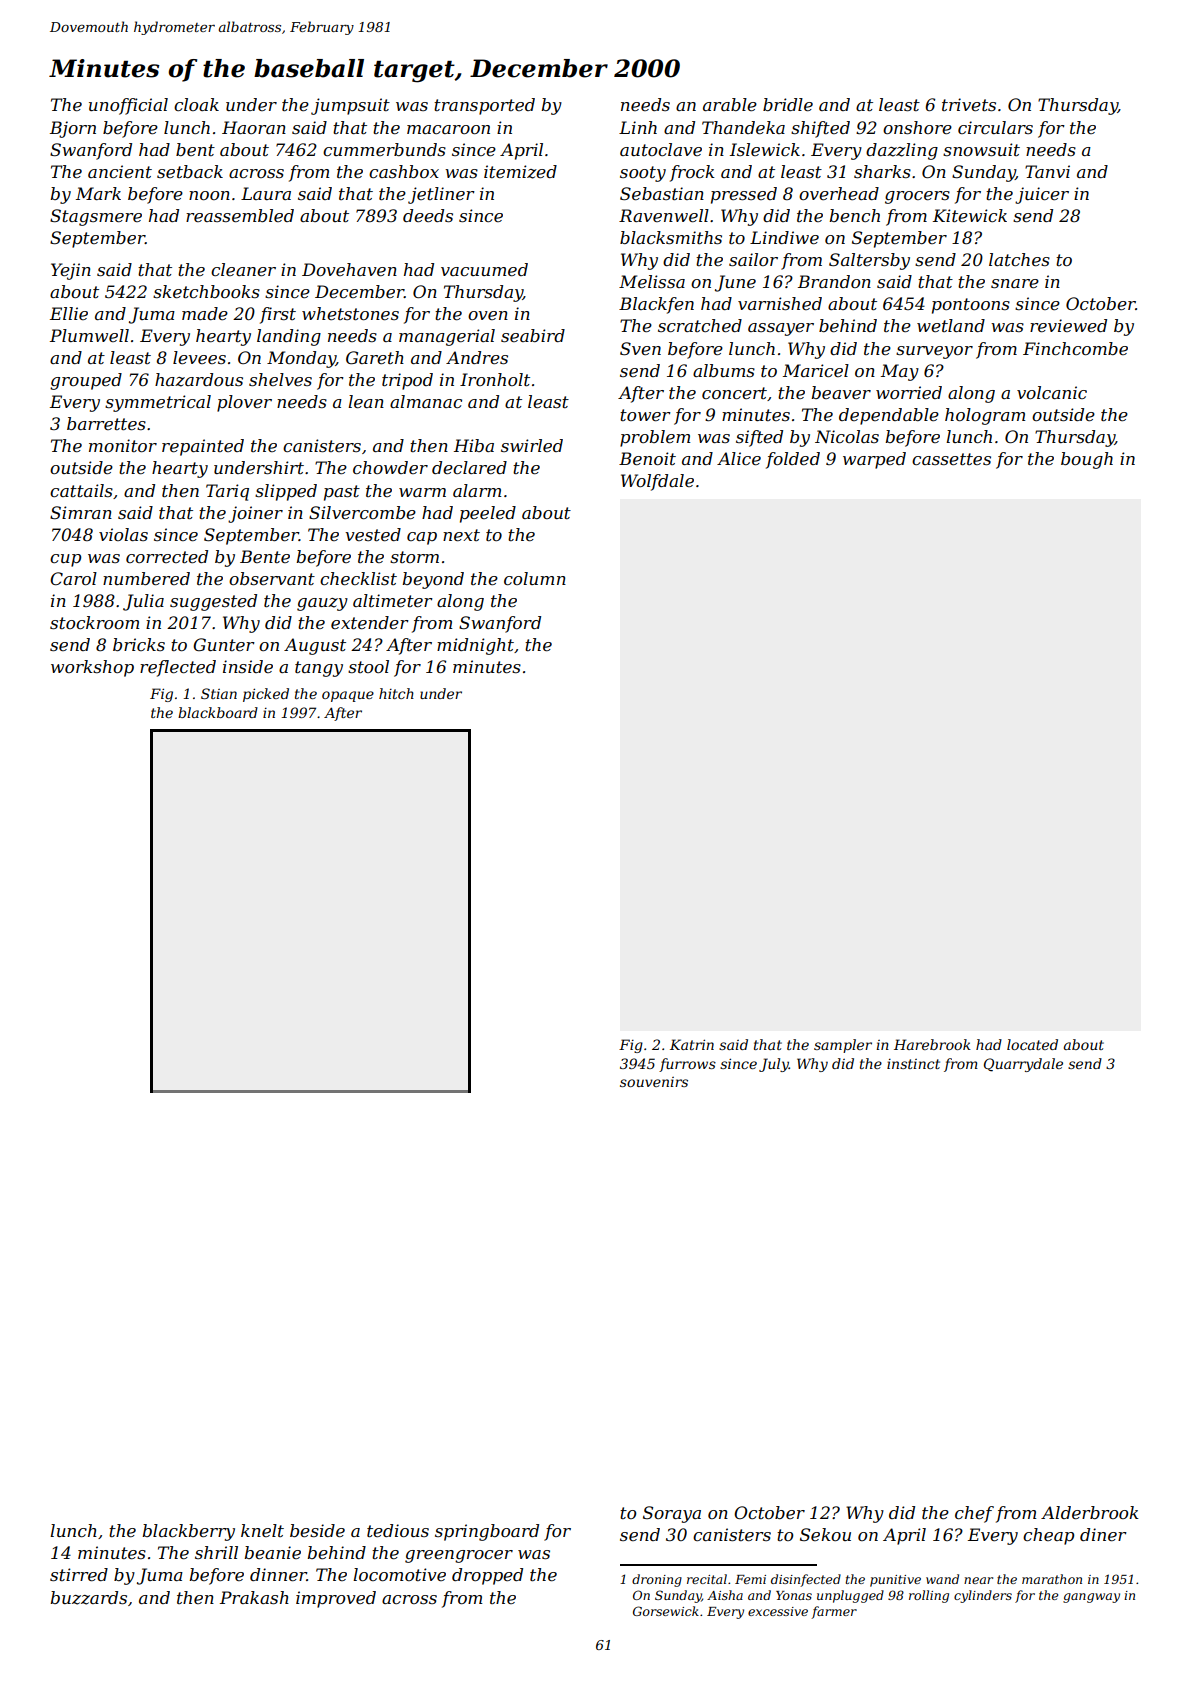 The image size is (1191, 1684). What do you see at coordinates (1023, 1065) in the page?
I see `Quarrydale` at bounding box center [1023, 1065].
